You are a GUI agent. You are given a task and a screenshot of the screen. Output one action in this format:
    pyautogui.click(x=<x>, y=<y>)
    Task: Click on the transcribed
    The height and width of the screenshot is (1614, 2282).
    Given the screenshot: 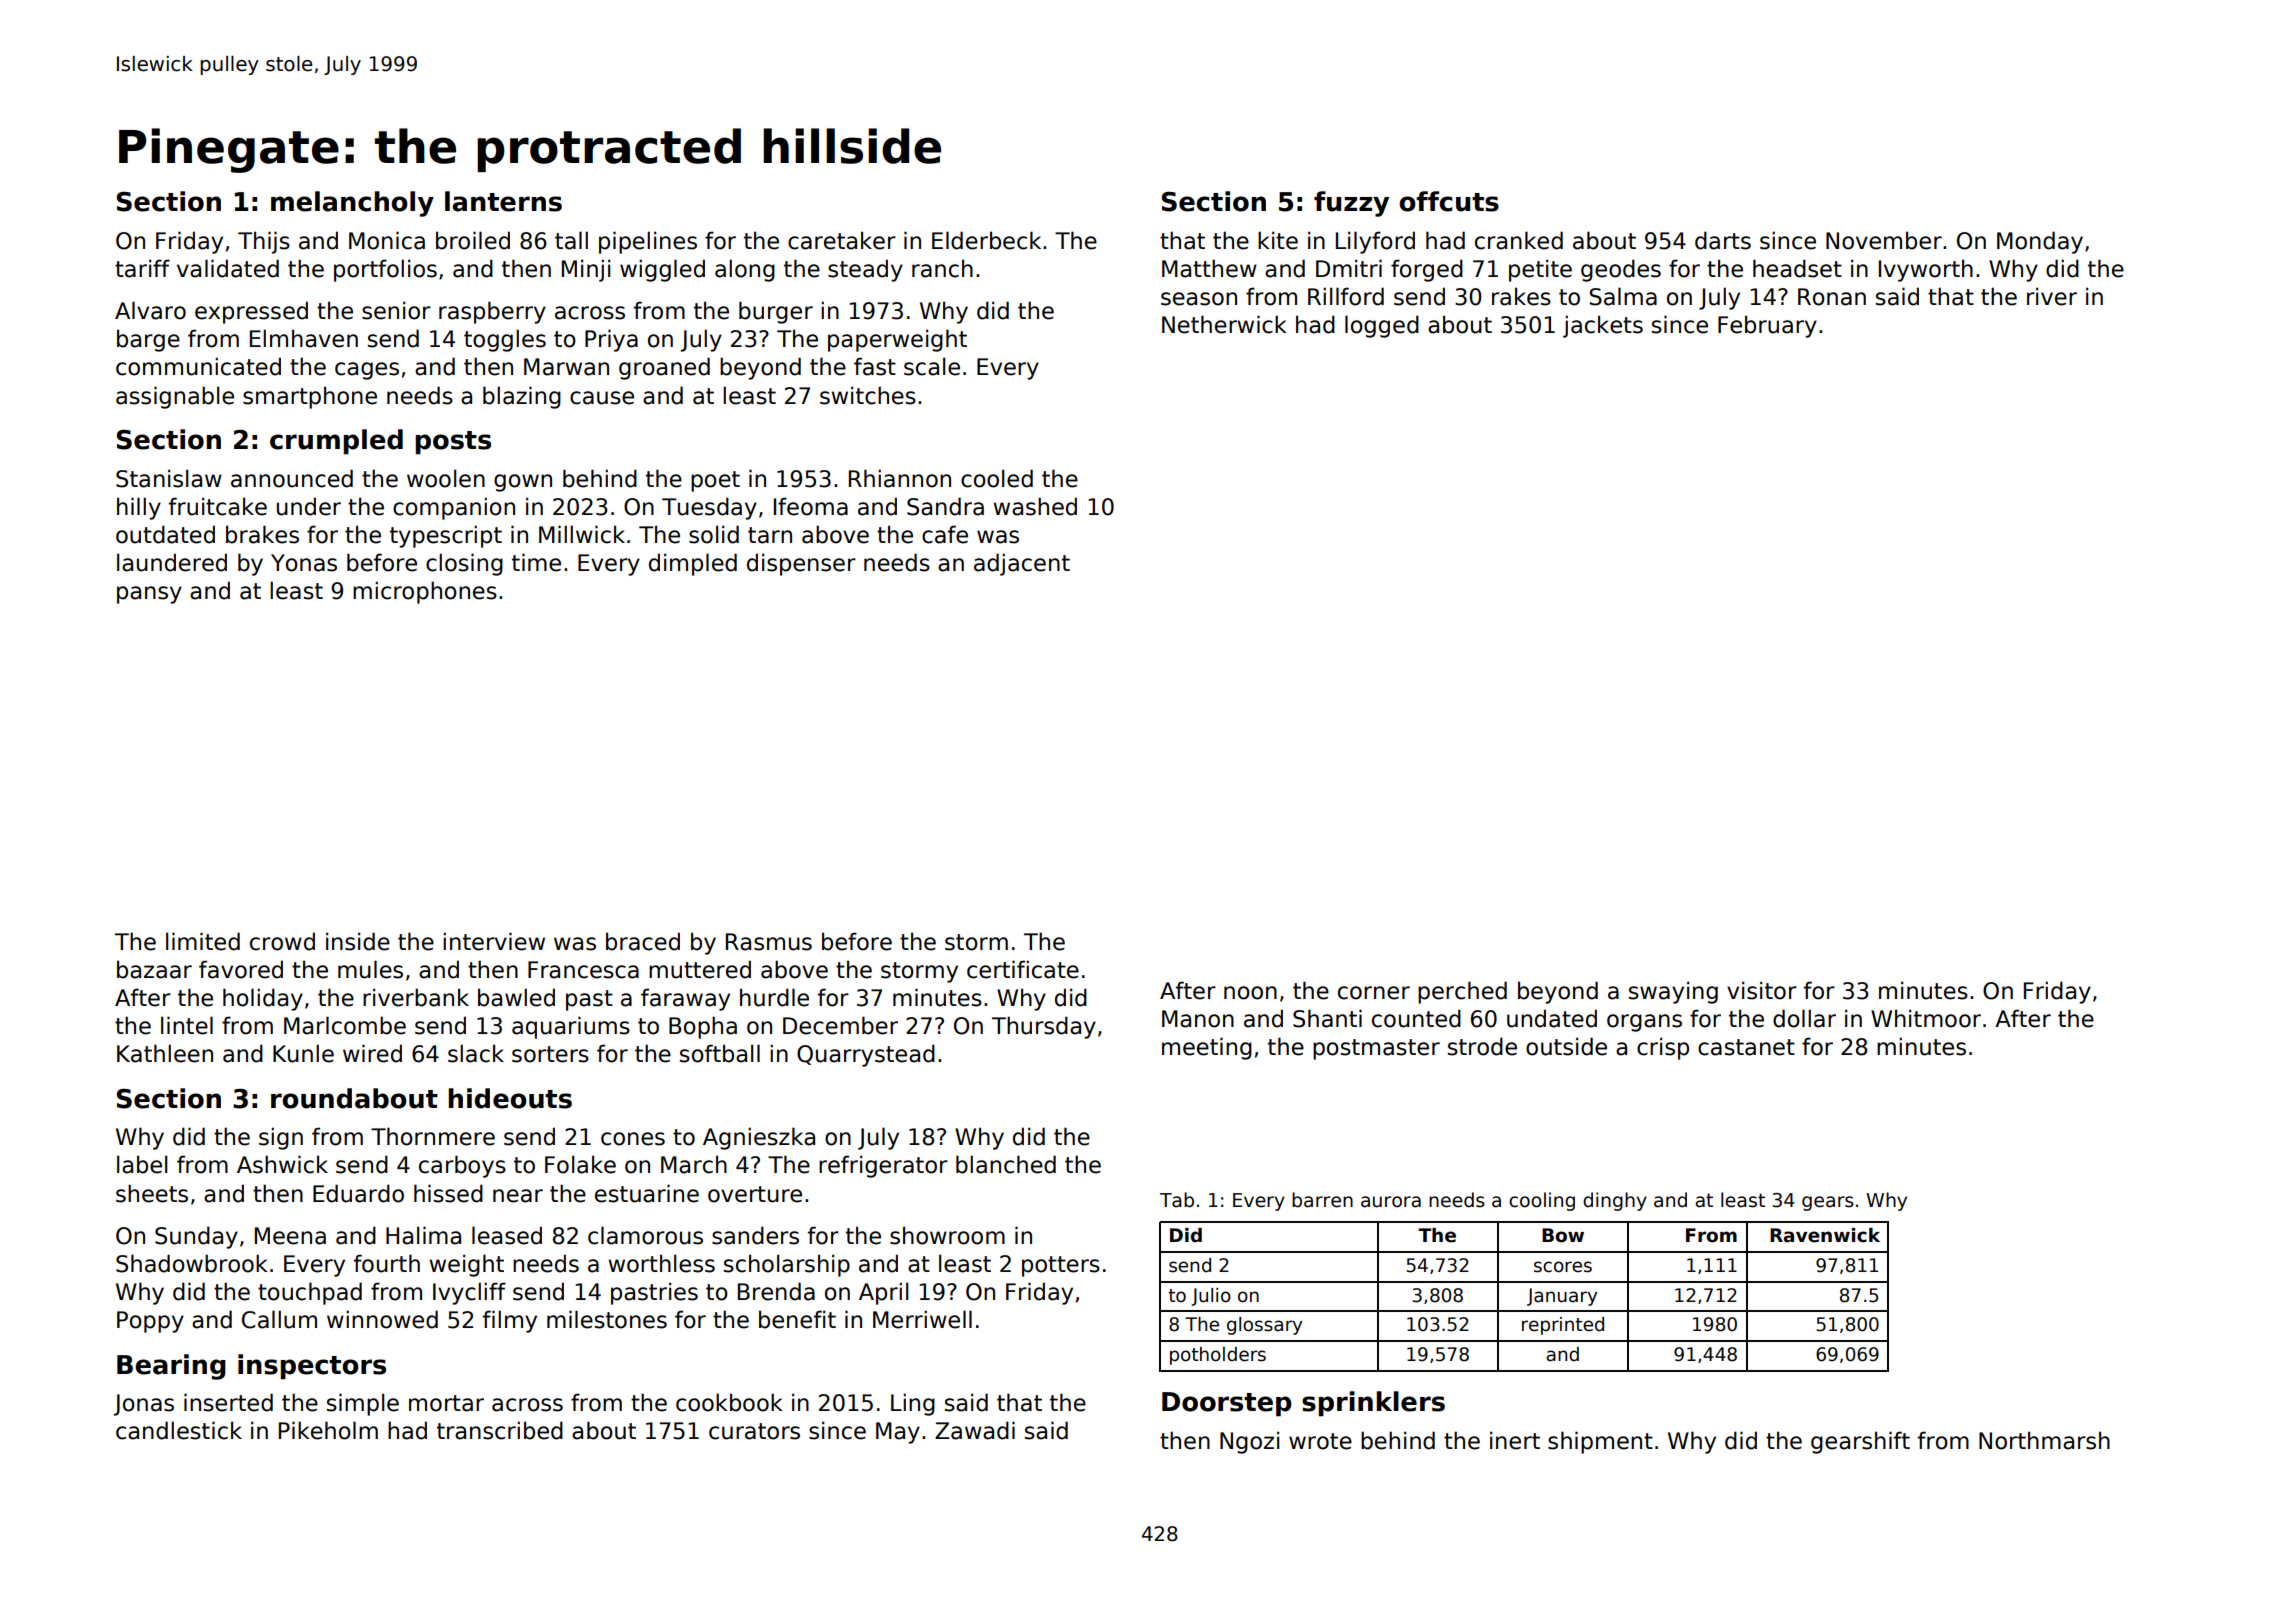 What is the action you would take?
    pyautogui.click(x=500, y=1430)
